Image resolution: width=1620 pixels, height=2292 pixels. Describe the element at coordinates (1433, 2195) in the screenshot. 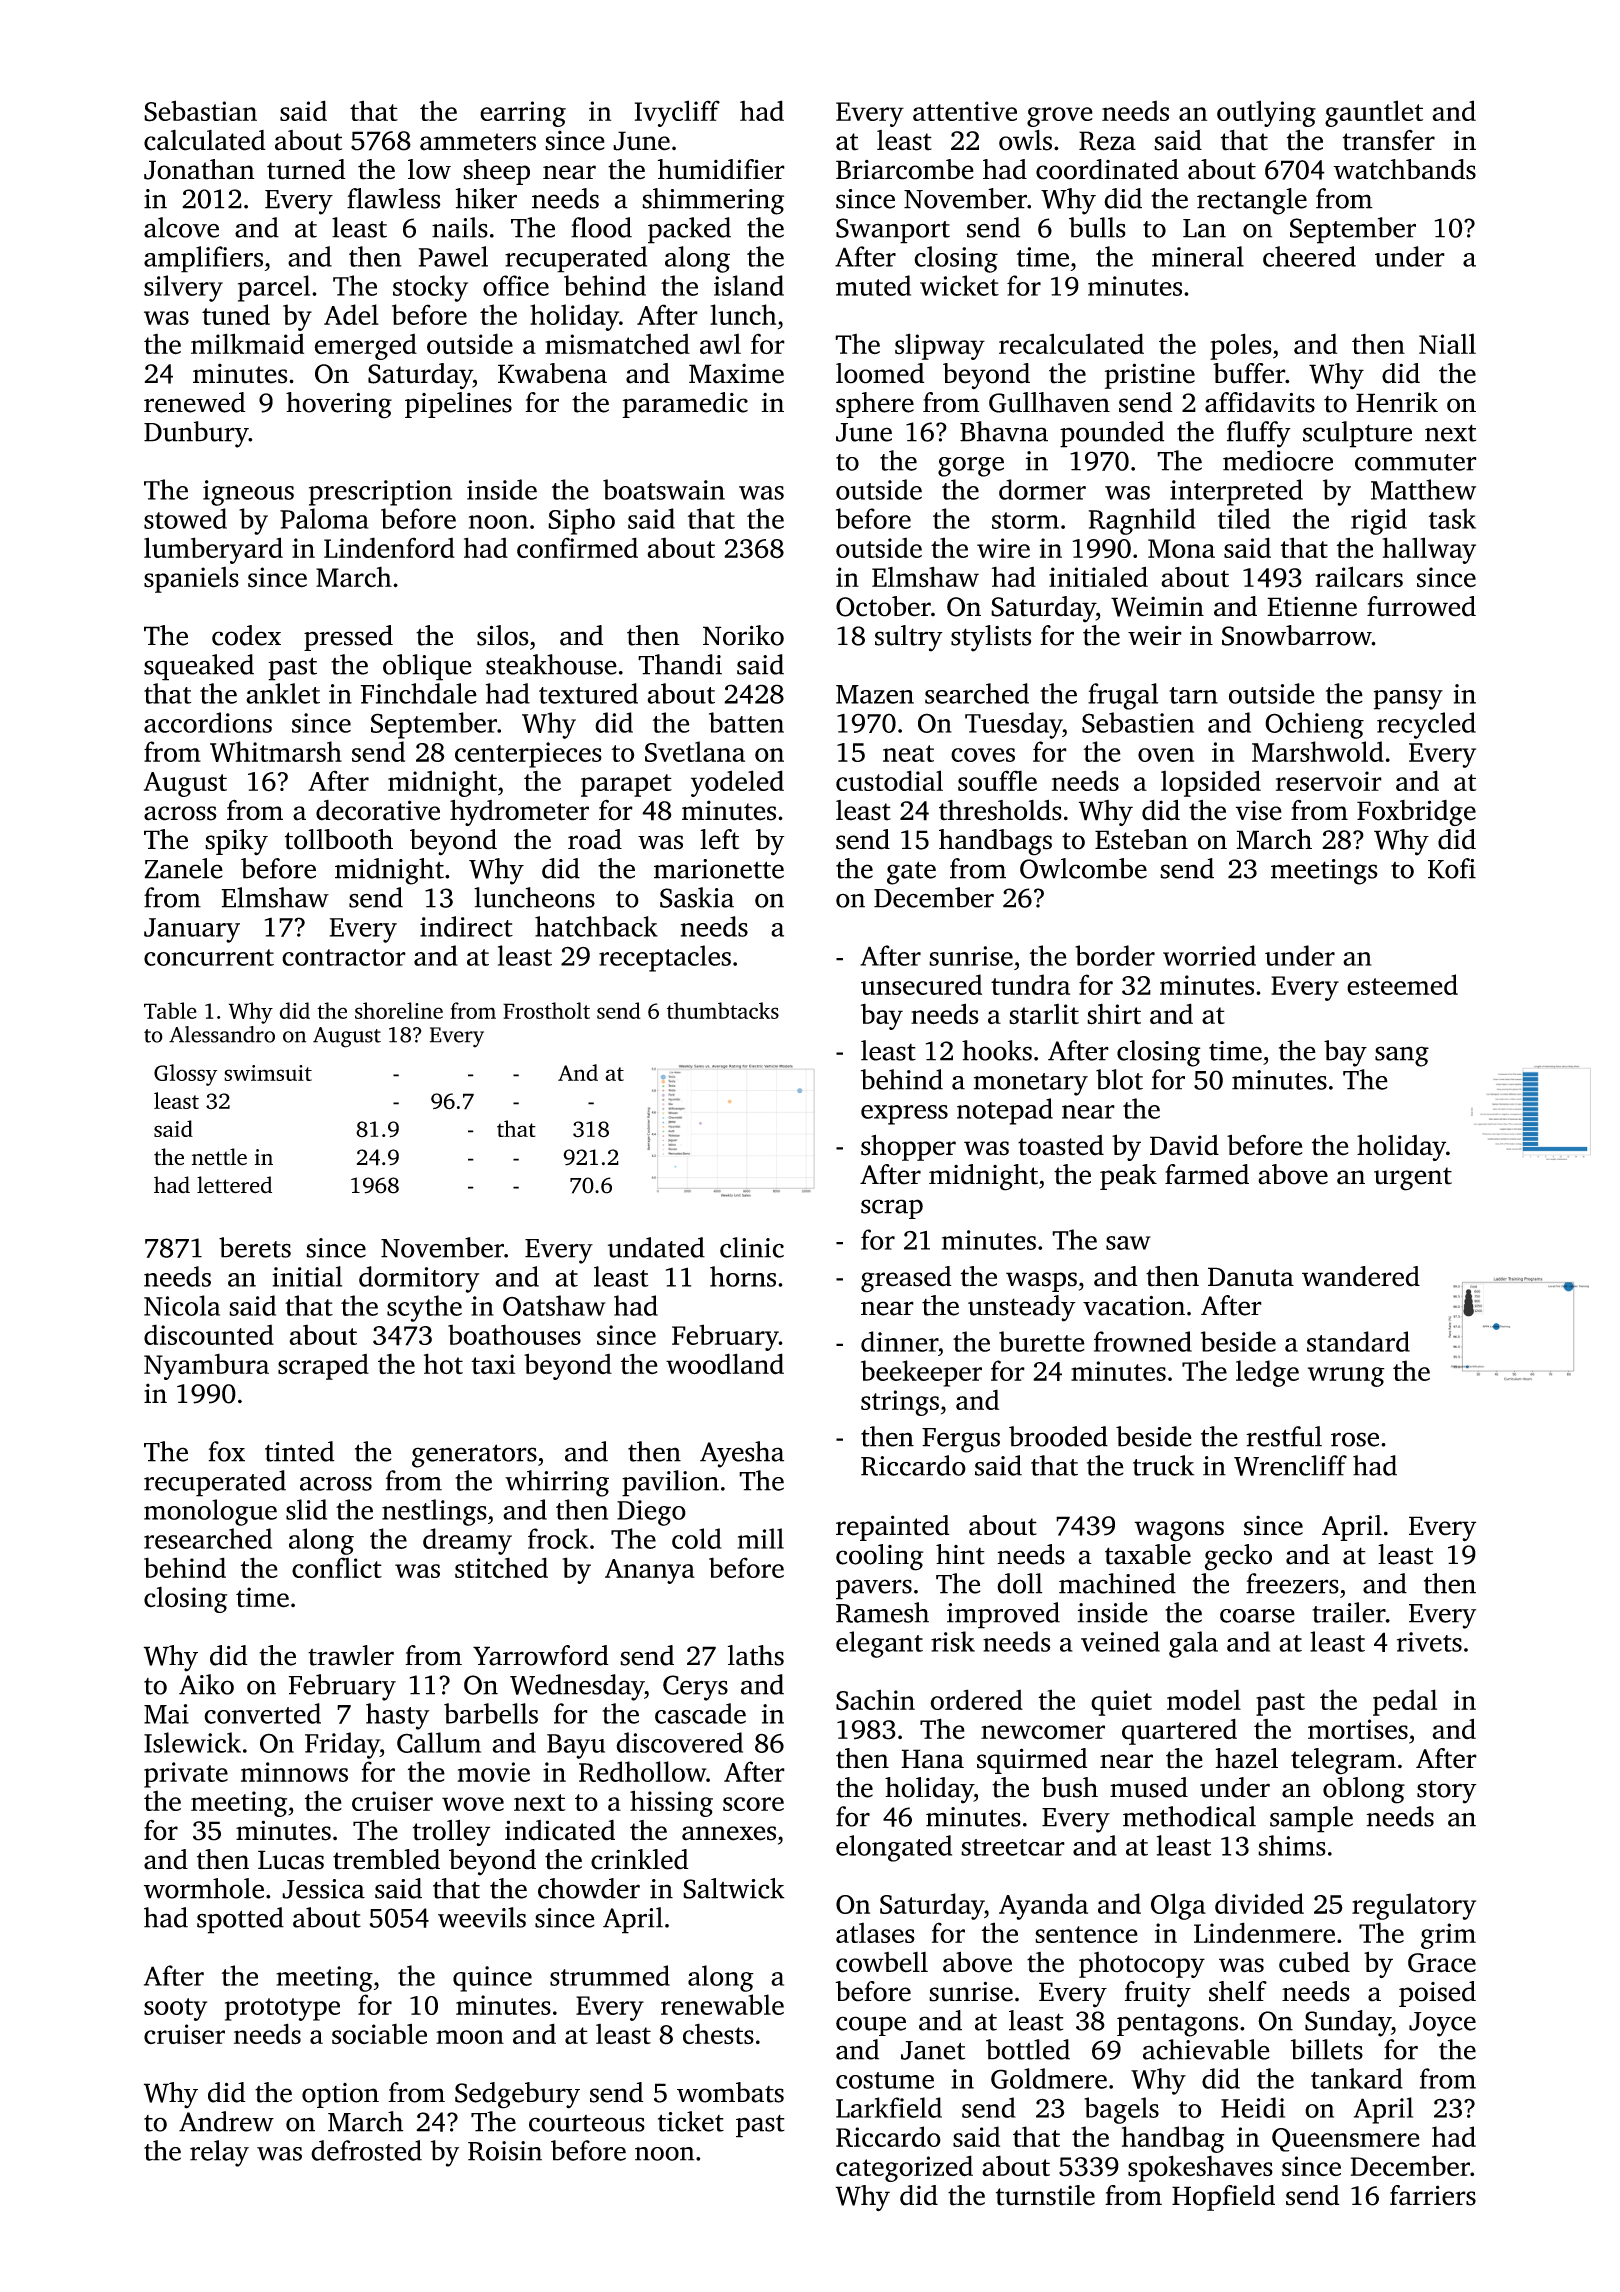

I see `farriers` at that location.
